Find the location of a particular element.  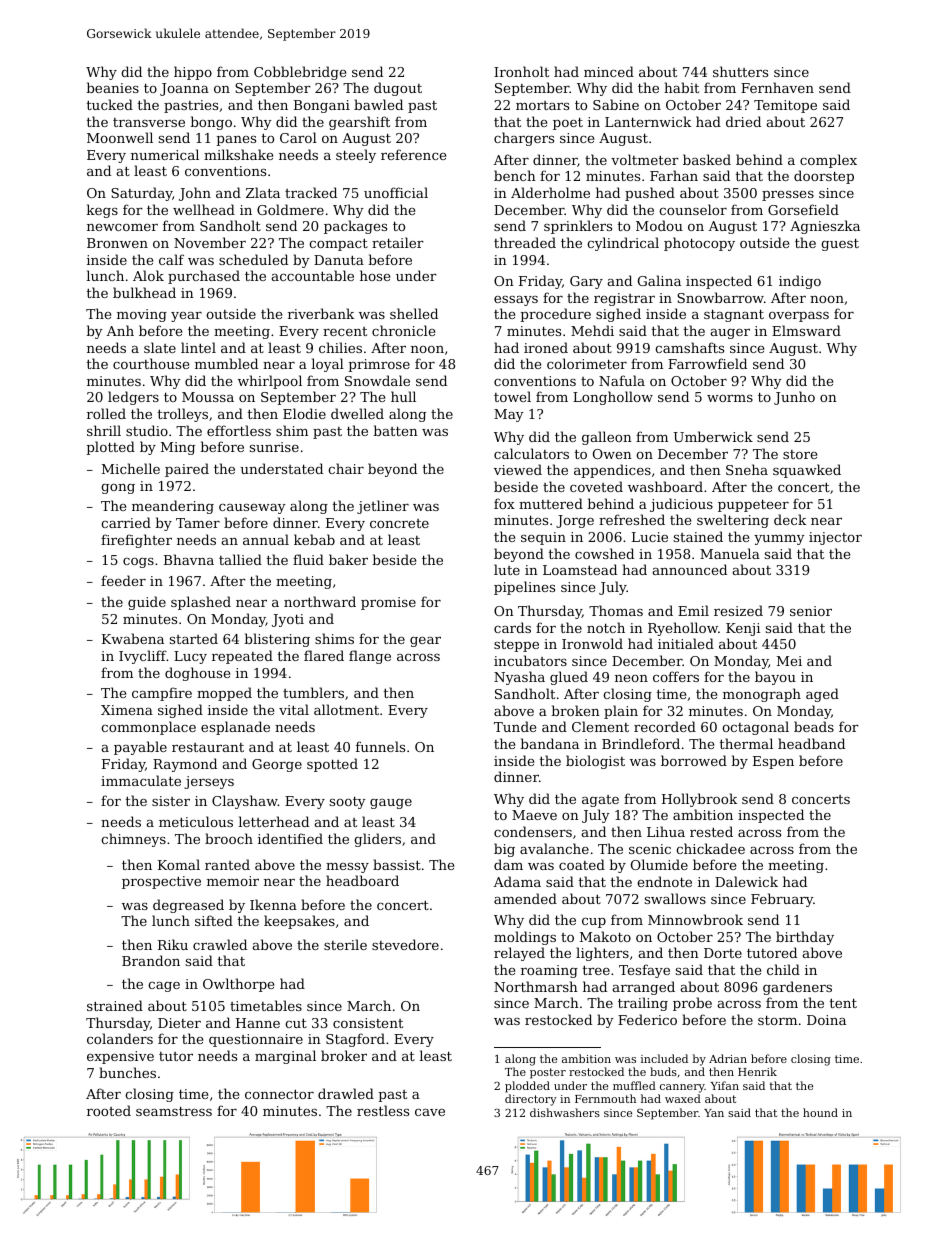

octagonal is located at coordinates (755, 728).
